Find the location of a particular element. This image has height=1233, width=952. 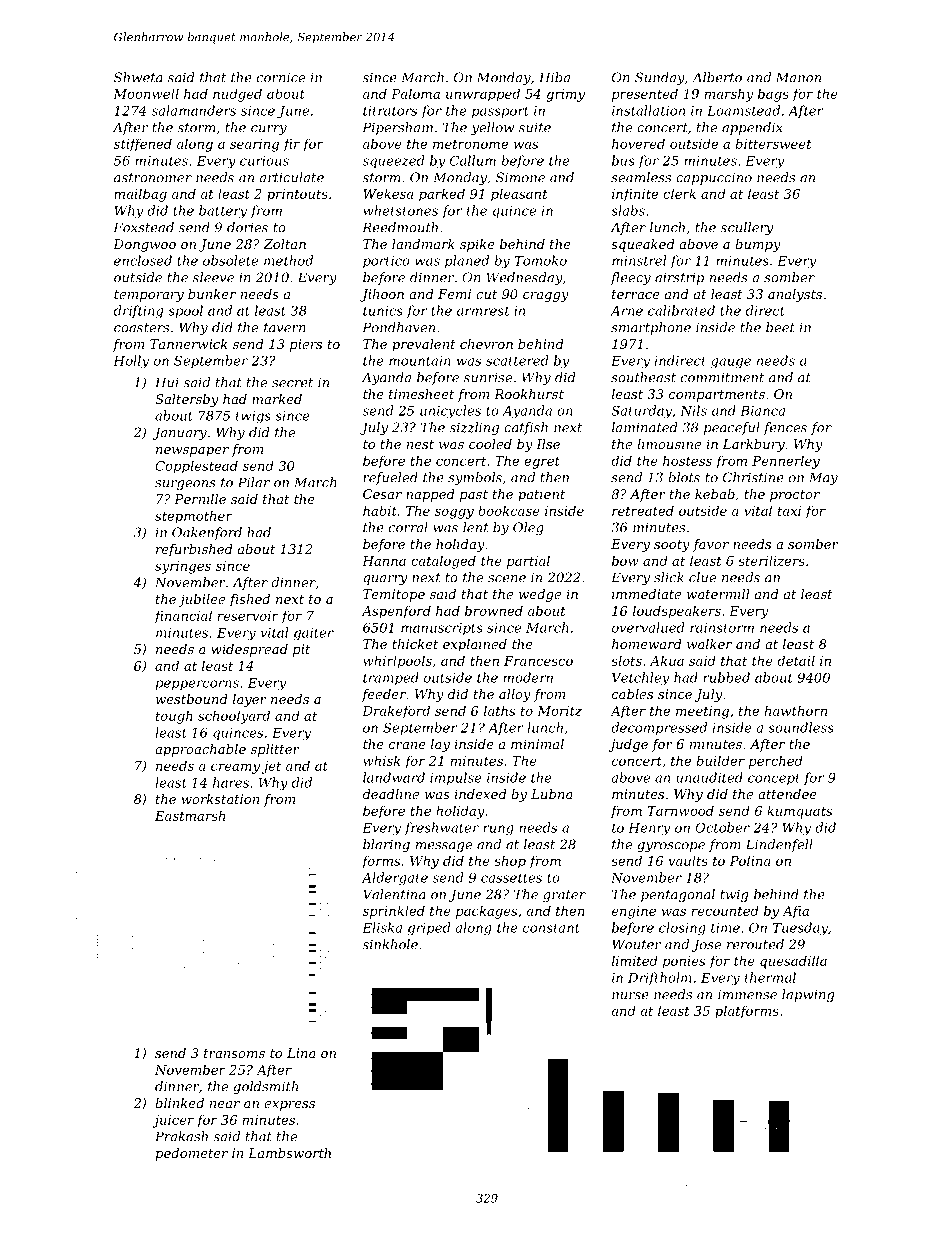

fished is located at coordinates (249, 600).
